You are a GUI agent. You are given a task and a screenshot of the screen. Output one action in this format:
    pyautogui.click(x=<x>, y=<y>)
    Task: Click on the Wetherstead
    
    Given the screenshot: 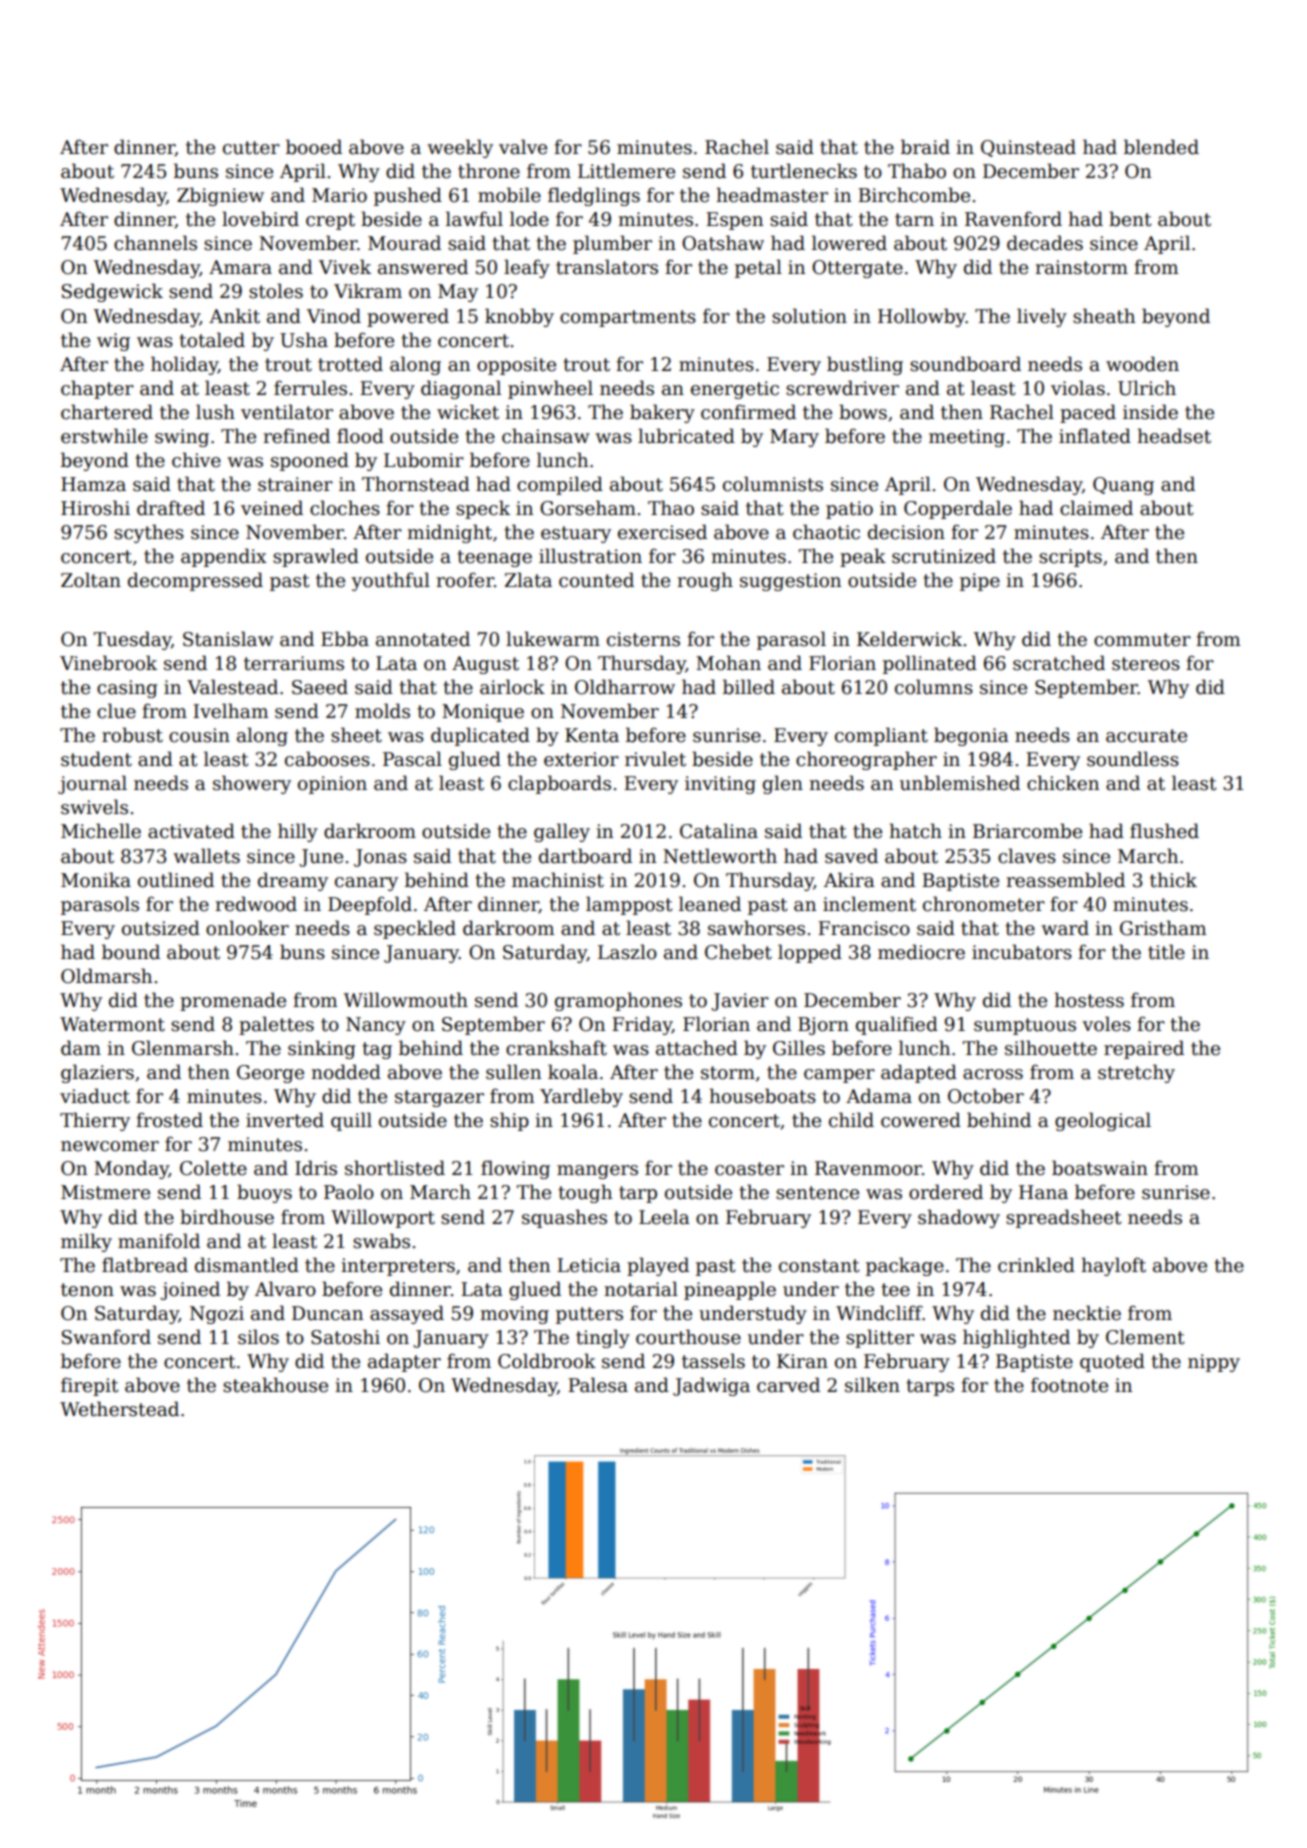 What is the action you would take?
    pyautogui.click(x=119, y=1409)
